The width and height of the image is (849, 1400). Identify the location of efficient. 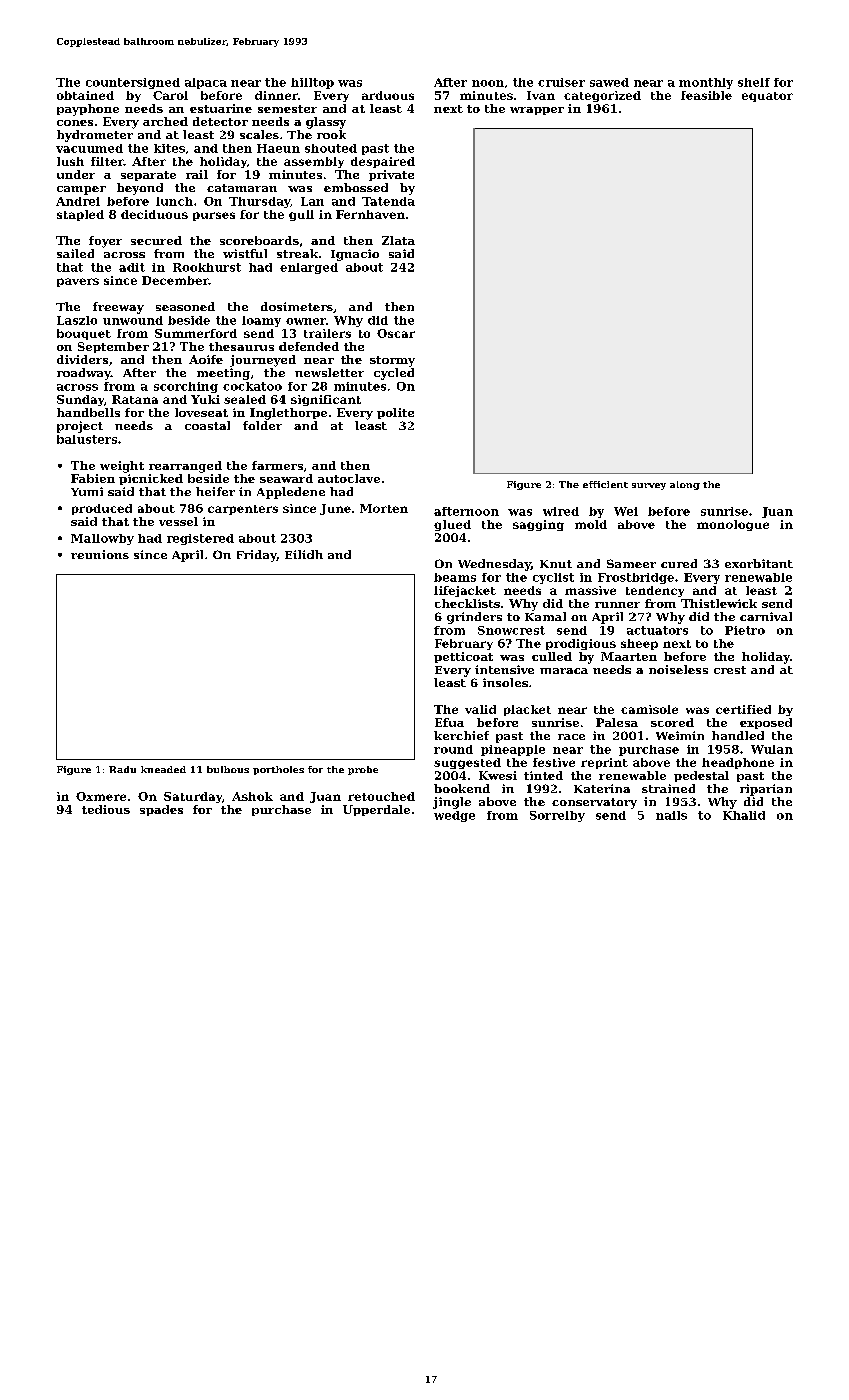
(605, 484).
